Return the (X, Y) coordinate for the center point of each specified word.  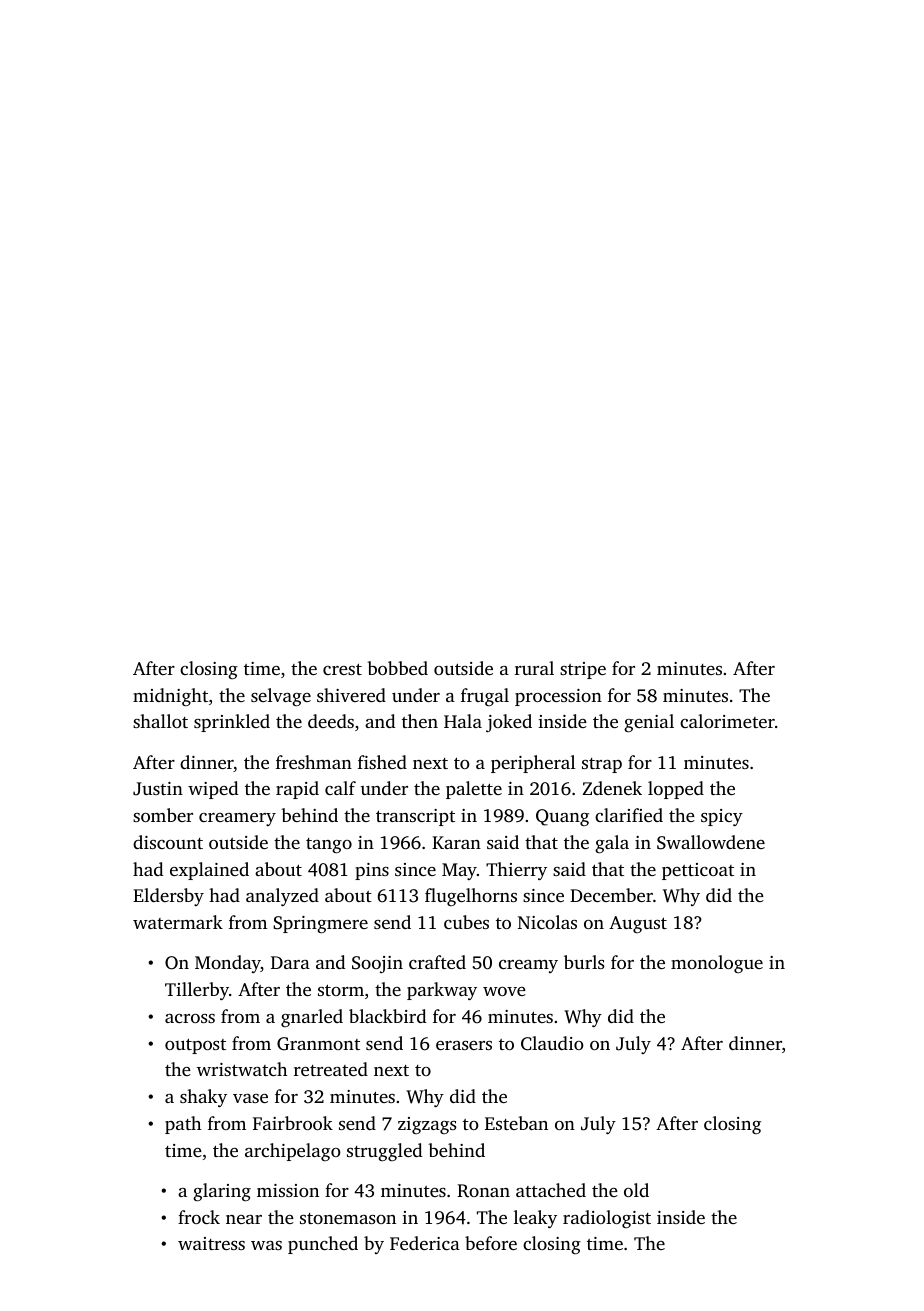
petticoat (698, 871)
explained (209, 871)
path (183, 1125)
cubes (466, 922)
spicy (722, 817)
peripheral (533, 764)
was (266, 1245)
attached (551, 1190)
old (636, 1190)
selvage (281, 697)
